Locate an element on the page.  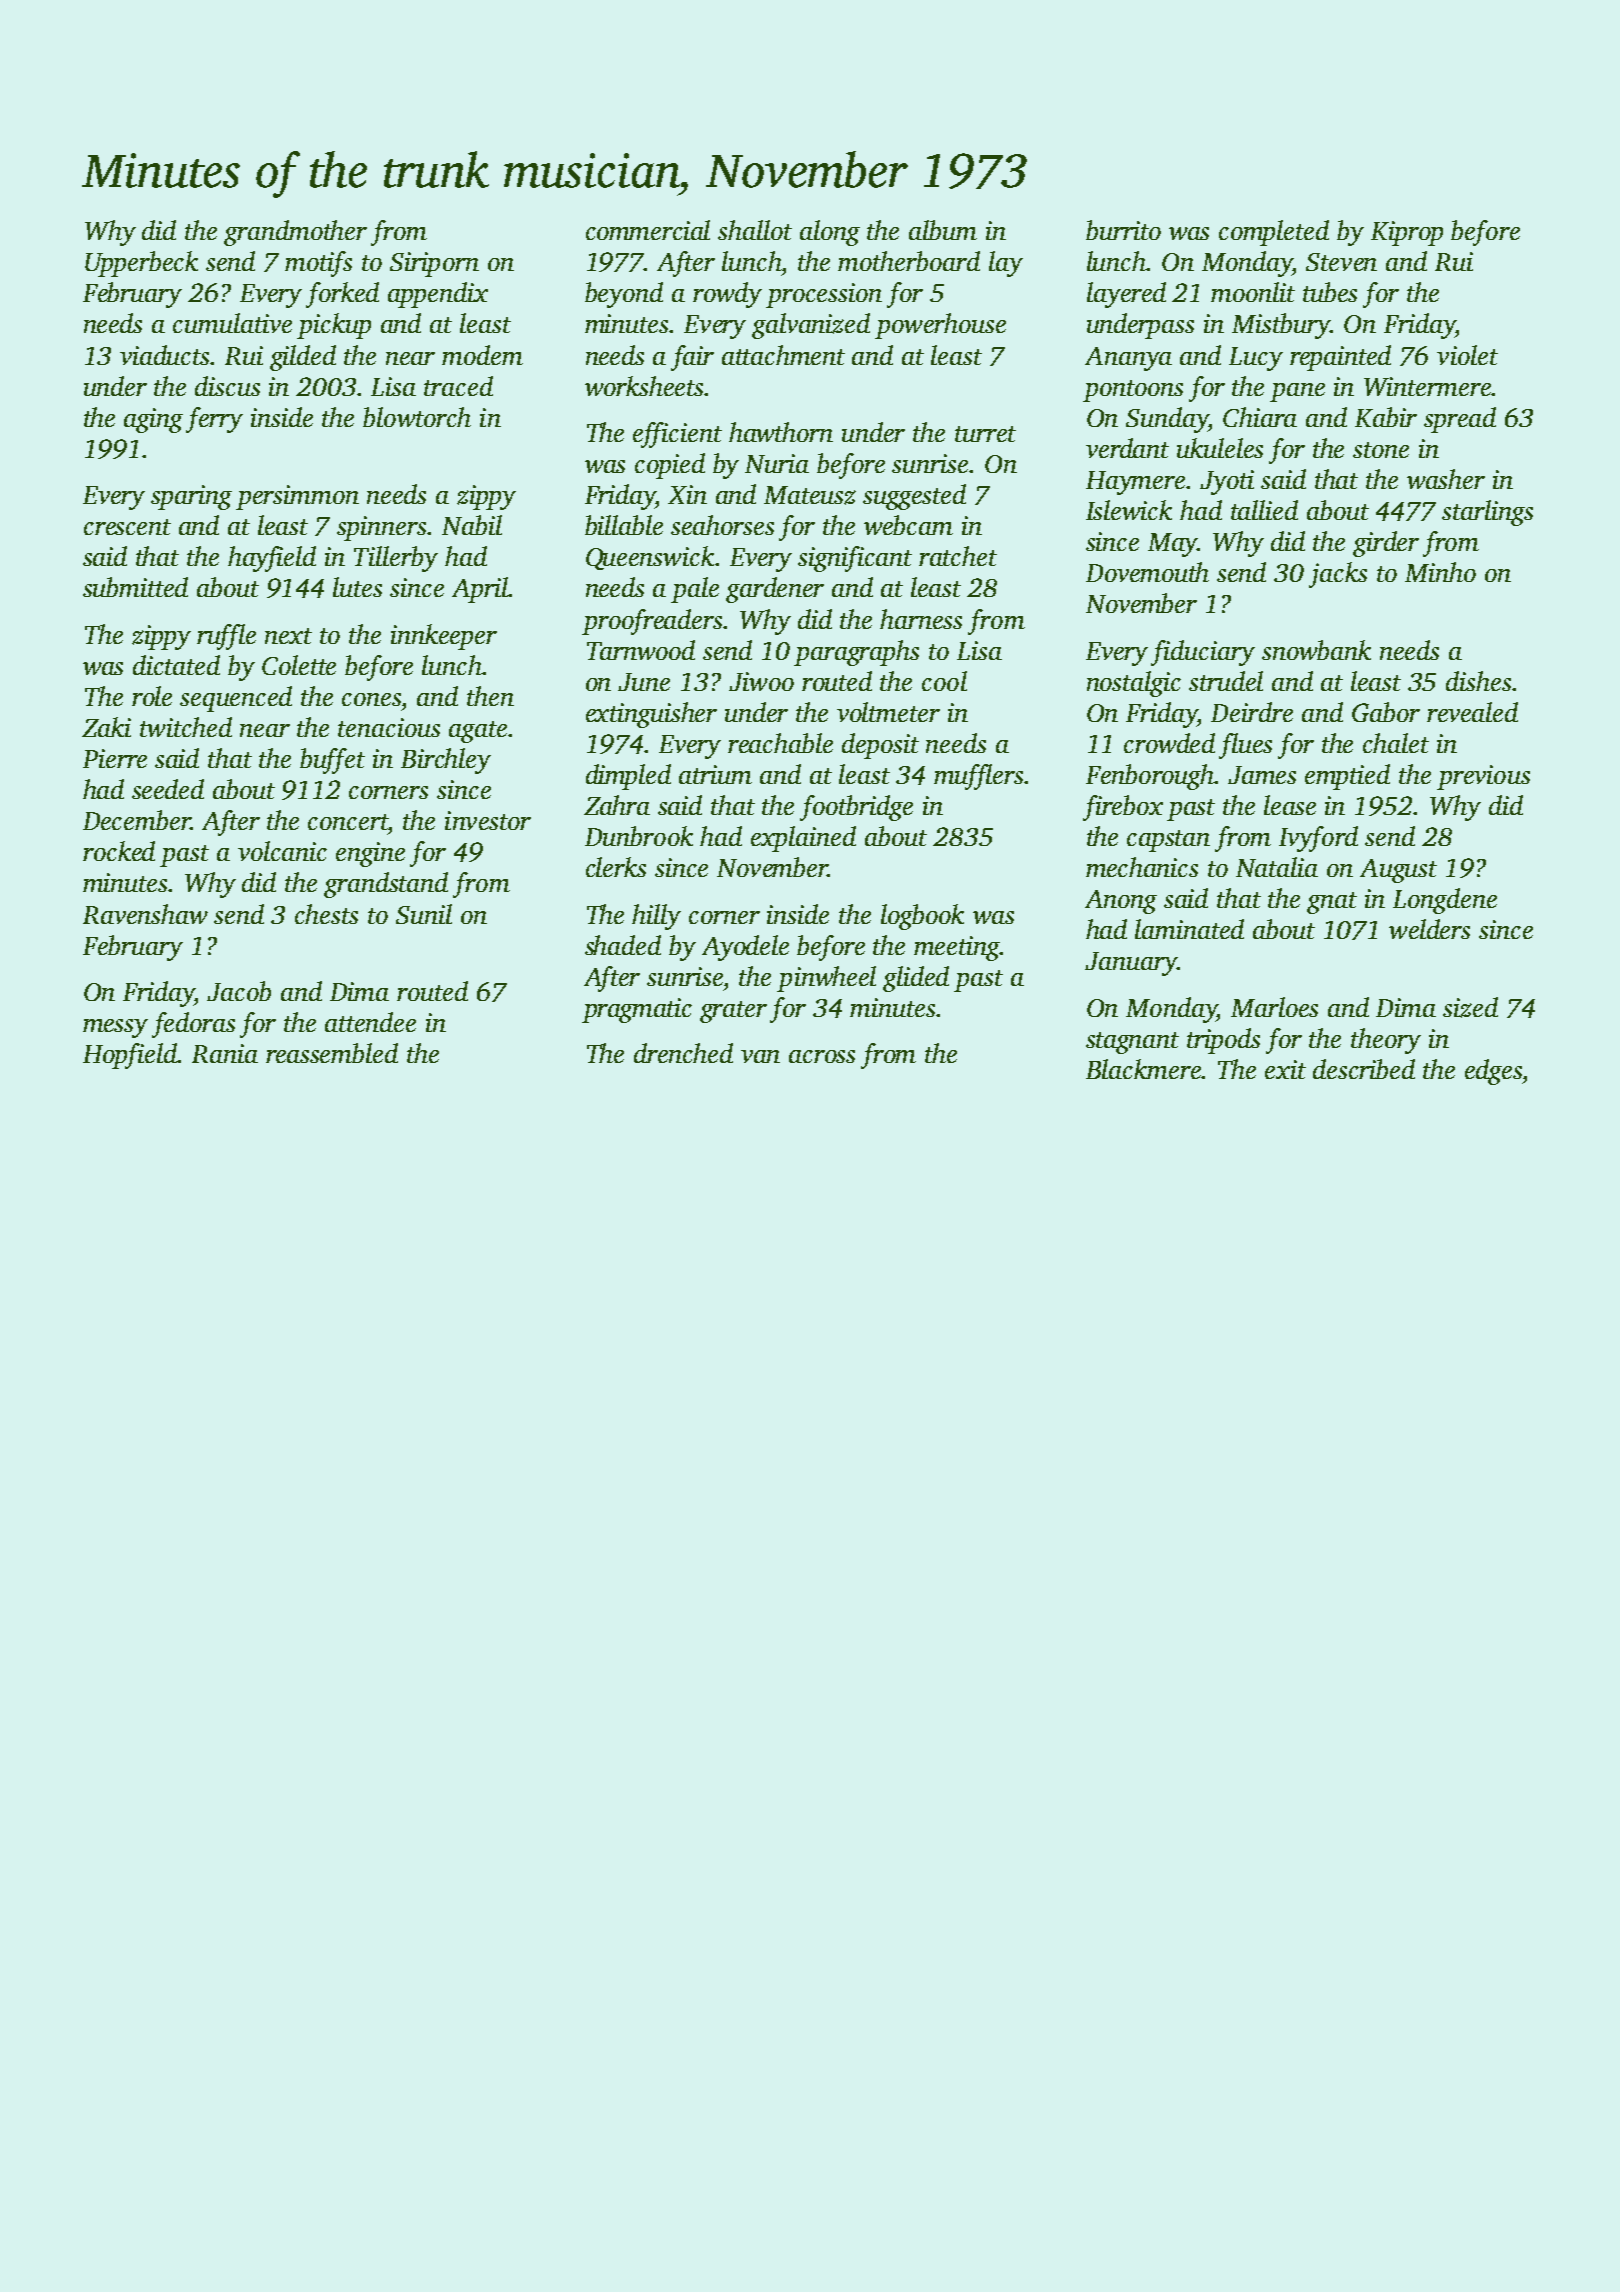
Kiprop is located at coordinates (1407, 233).
